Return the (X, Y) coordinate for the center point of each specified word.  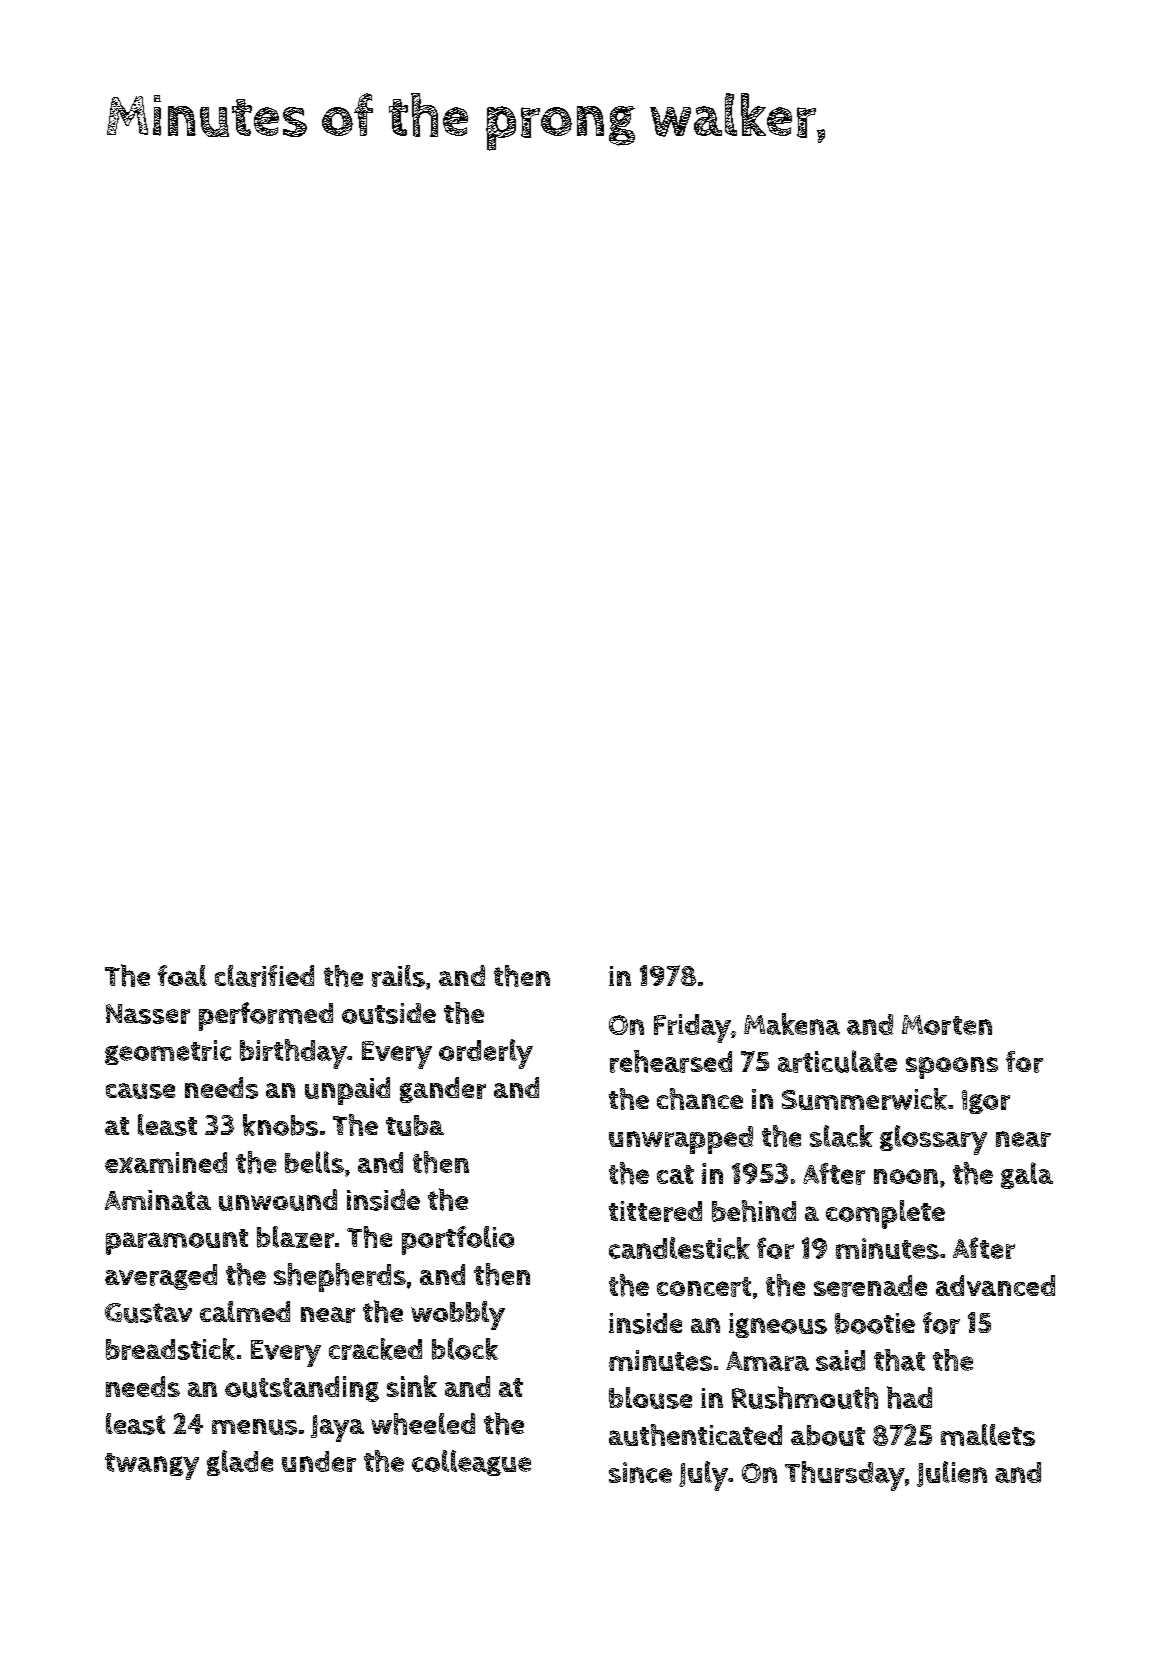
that (899, 1360)
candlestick (679, 1248)
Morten (947, 1025)
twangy (152, 1466)
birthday (293, 1054)
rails (398, 976)
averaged (161, 1277)
